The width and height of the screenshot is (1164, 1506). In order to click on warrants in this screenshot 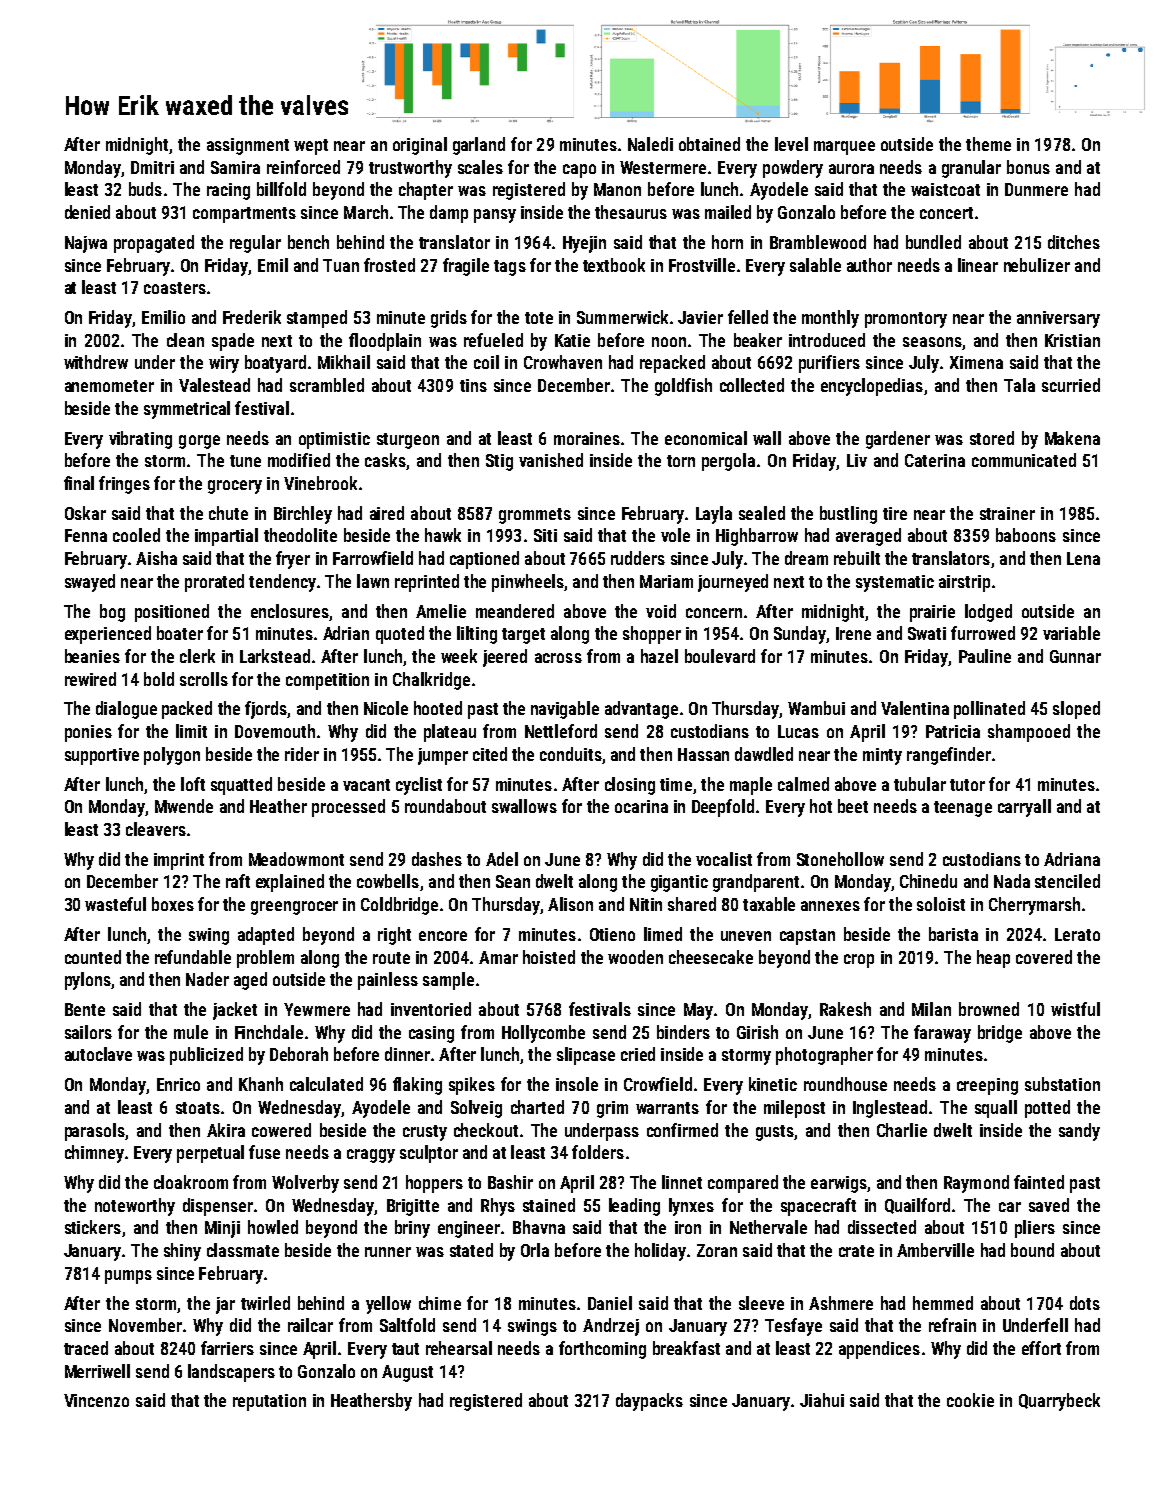, I will do `click(667, 1108)`.
